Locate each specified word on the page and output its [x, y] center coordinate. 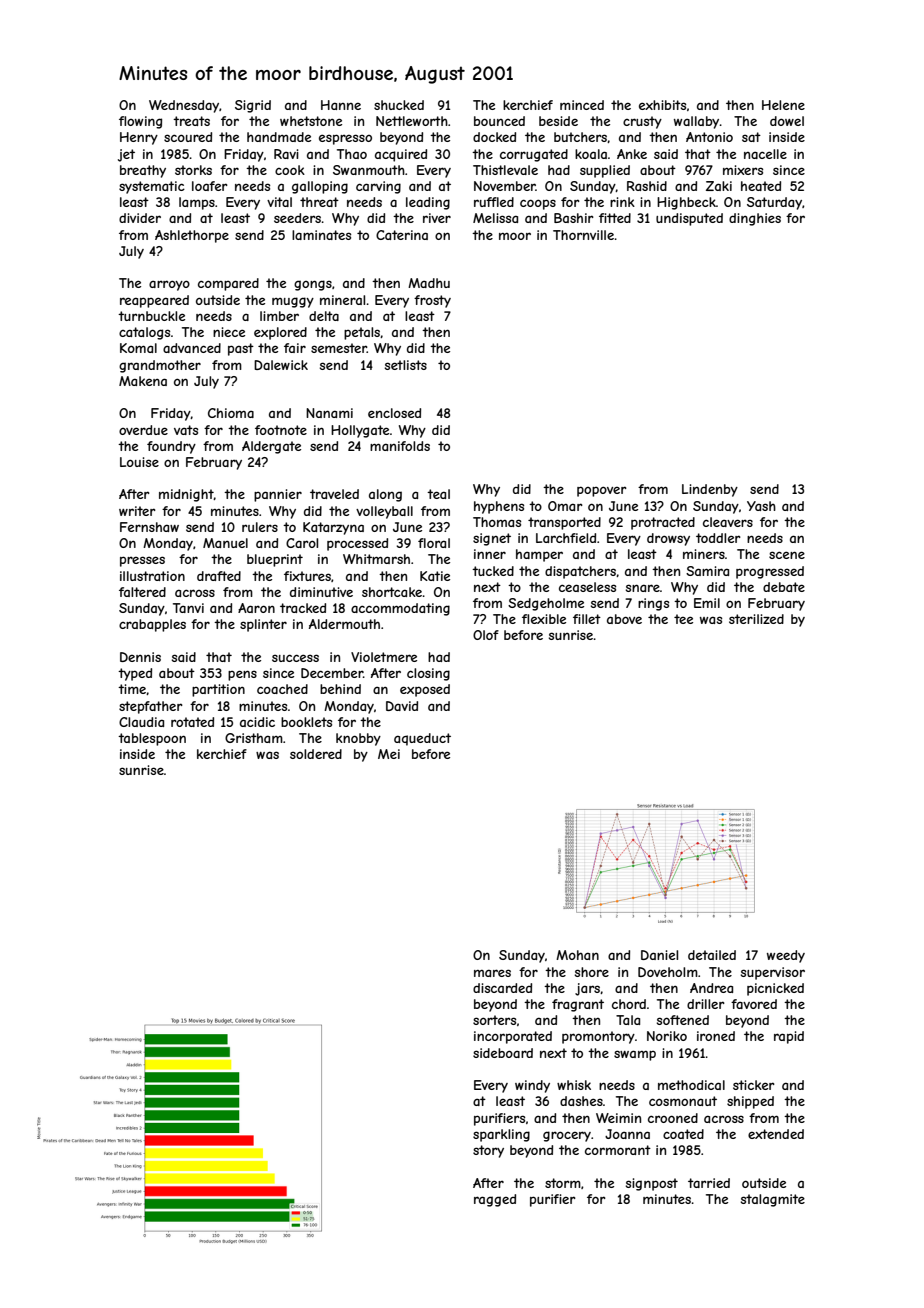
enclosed [394, 413]
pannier [278, 495]
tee [683, 619]
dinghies [755, 219]
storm [563, 1183]
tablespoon [152, 739]
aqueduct [422, 739]
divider [140, 218]
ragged [495, 1200]
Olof [486, 635]
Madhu [429, 283]
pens [242, 675]
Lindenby [710, 490]
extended [776, 1134]
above [624, 619]
